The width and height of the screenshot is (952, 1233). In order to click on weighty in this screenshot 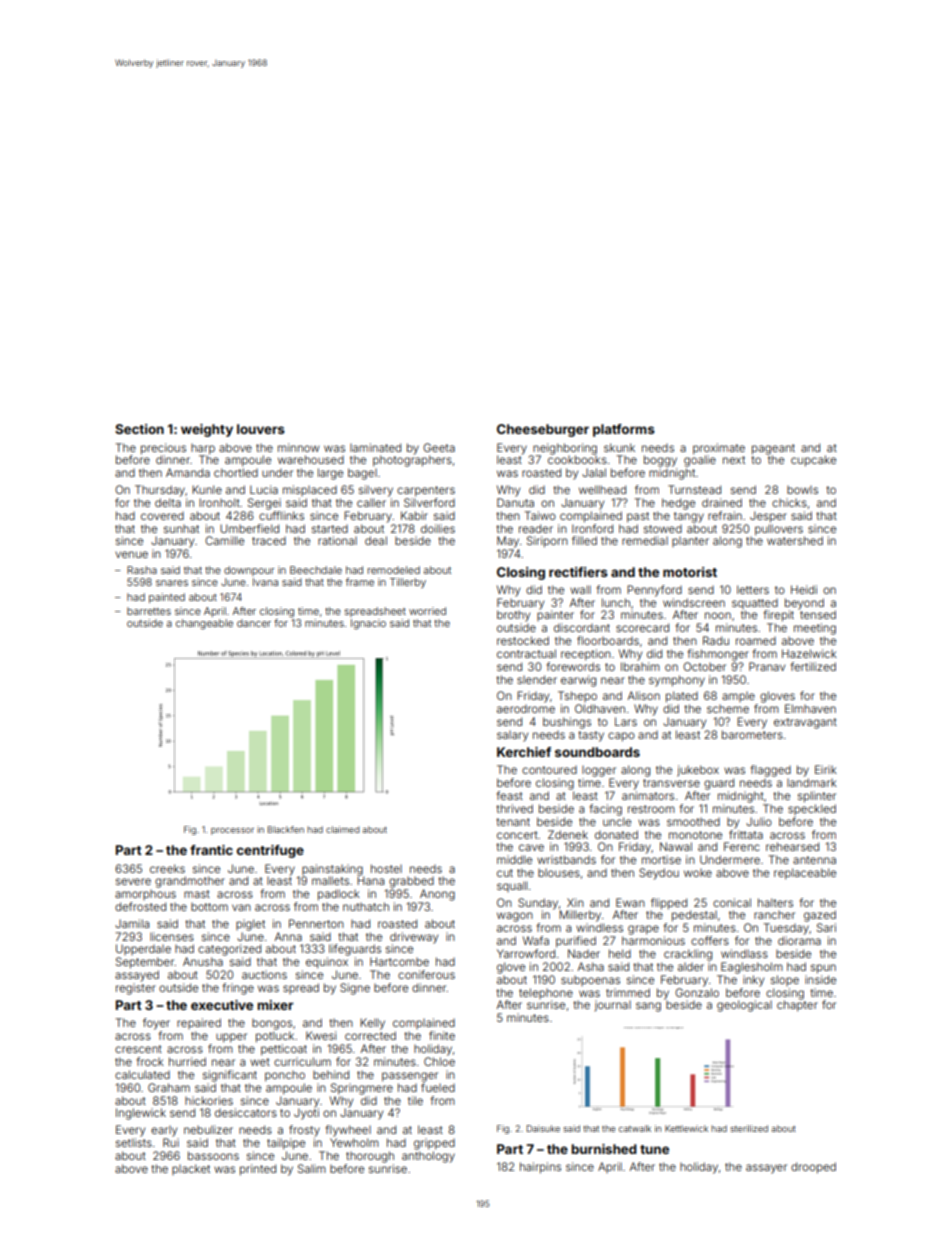, I will do `click(207, 430)`.
